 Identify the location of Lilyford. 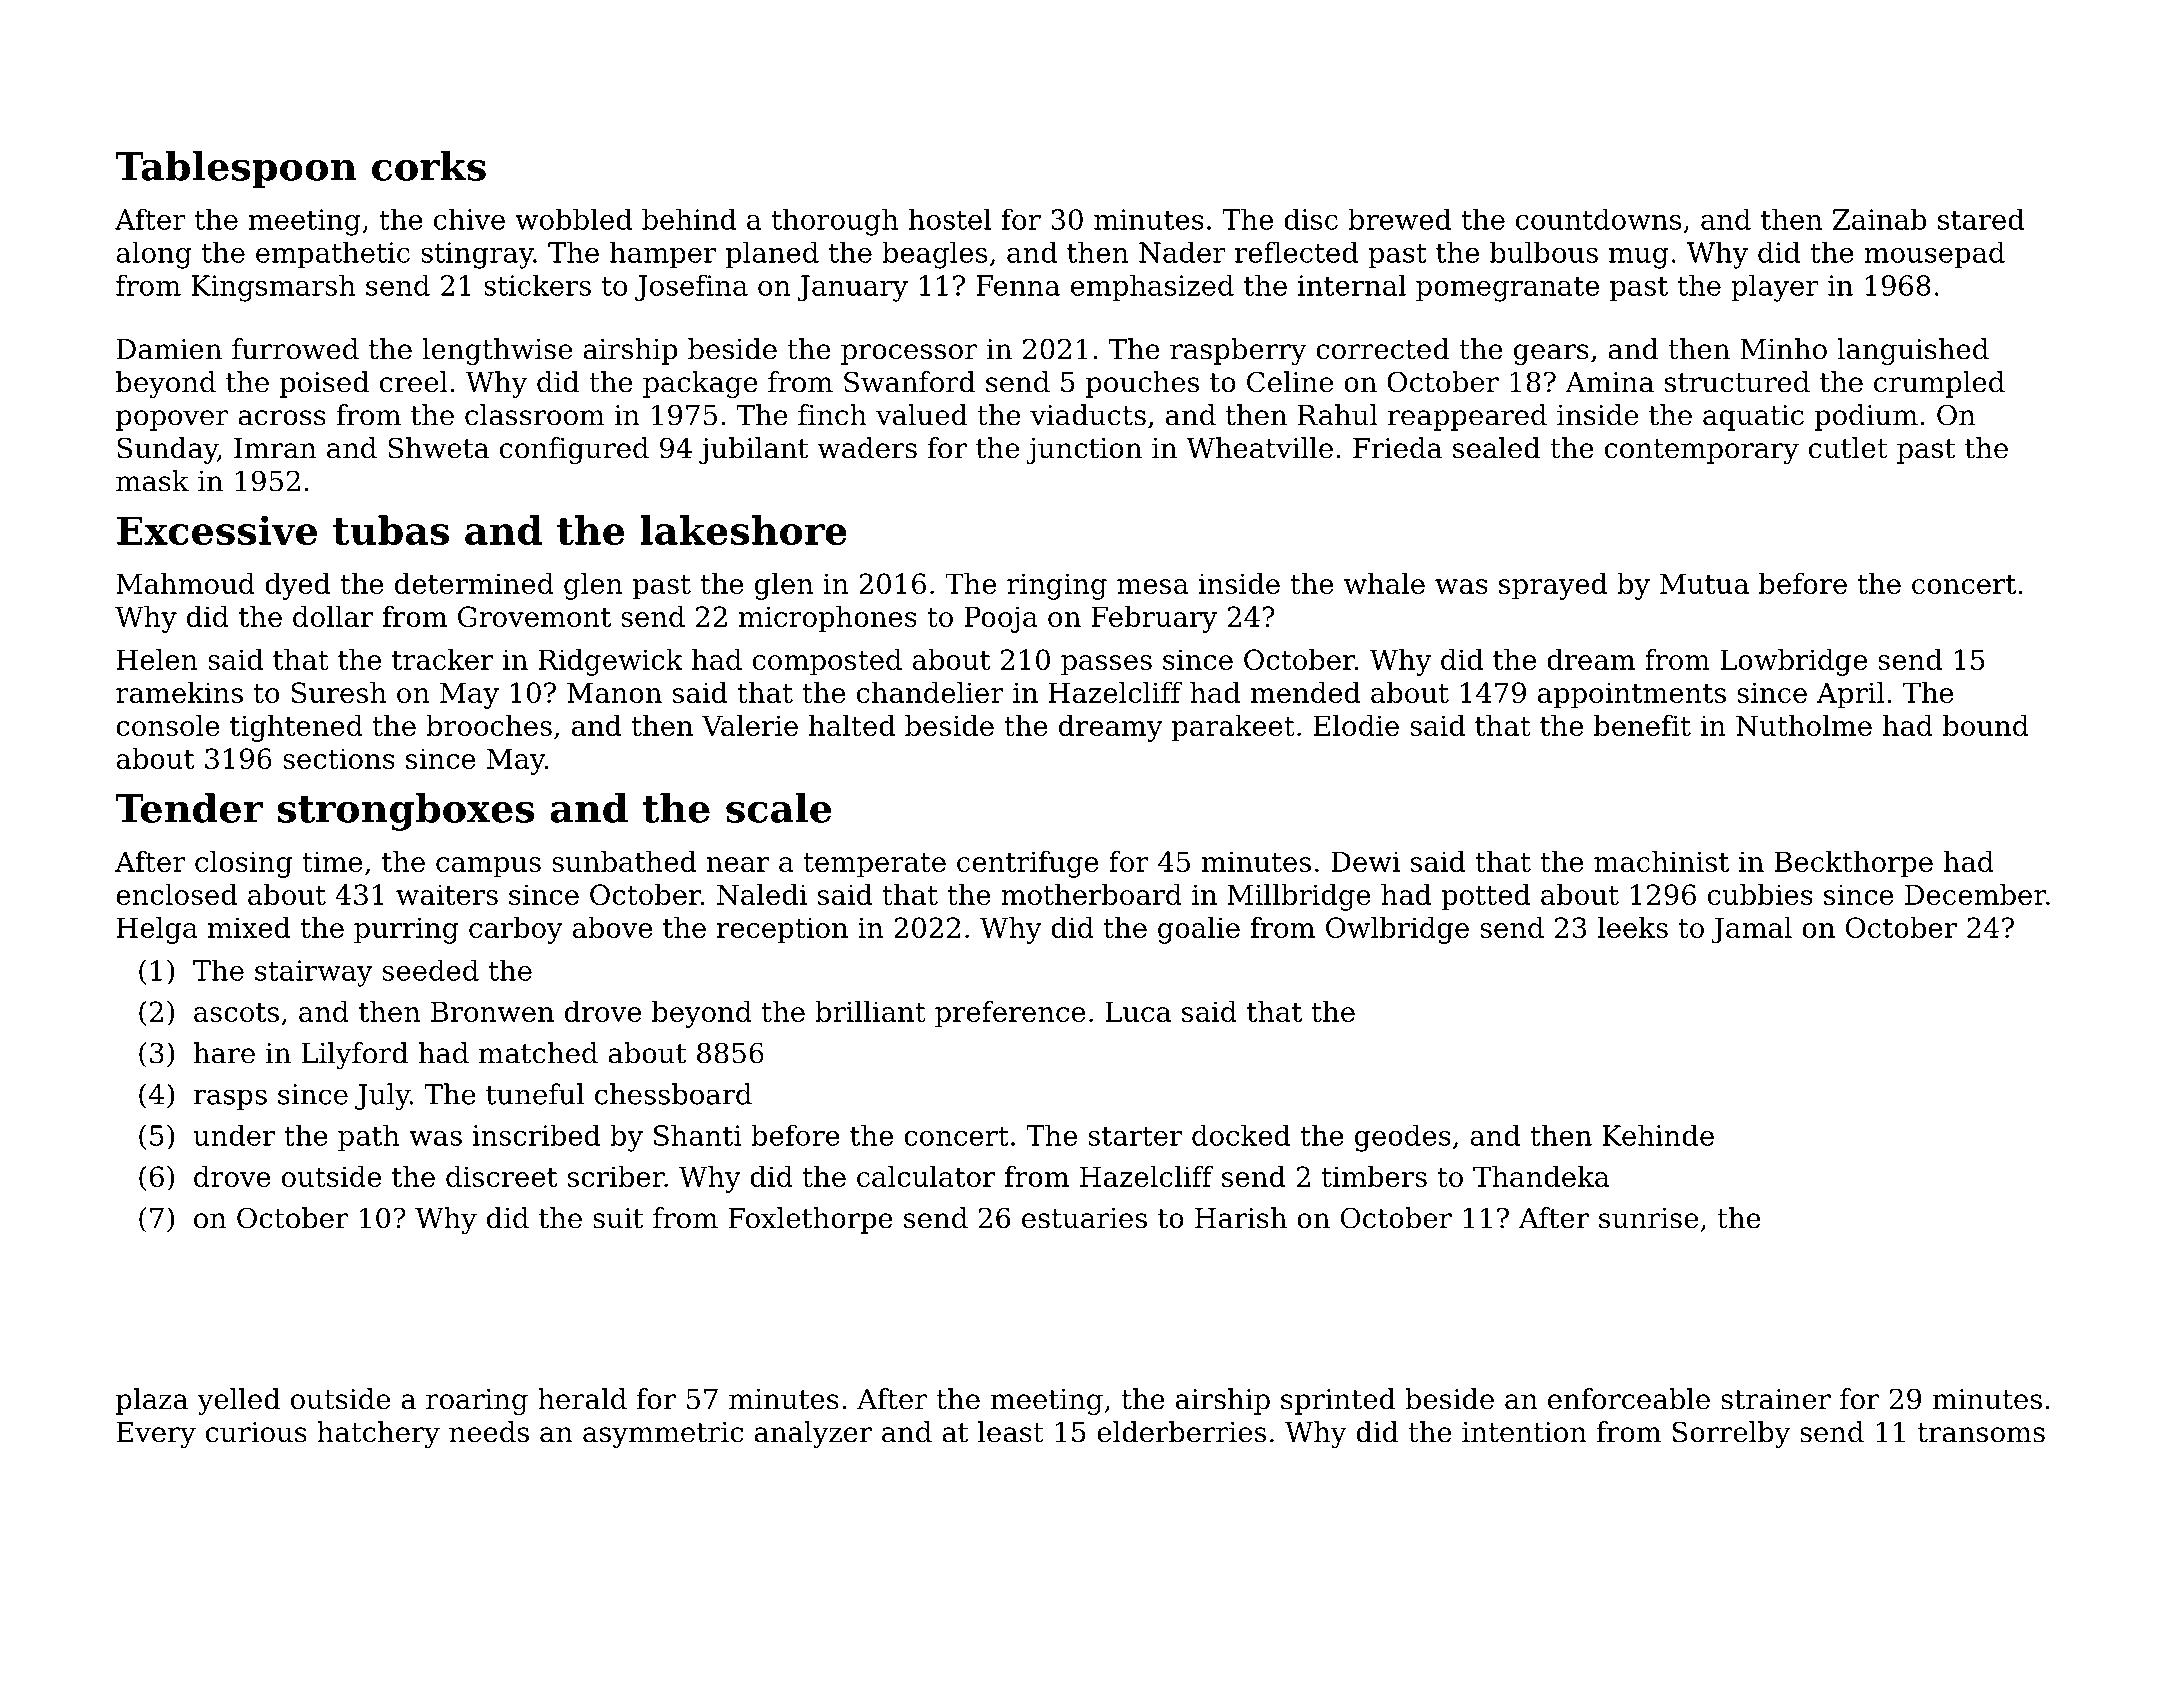
(355, 1055).
